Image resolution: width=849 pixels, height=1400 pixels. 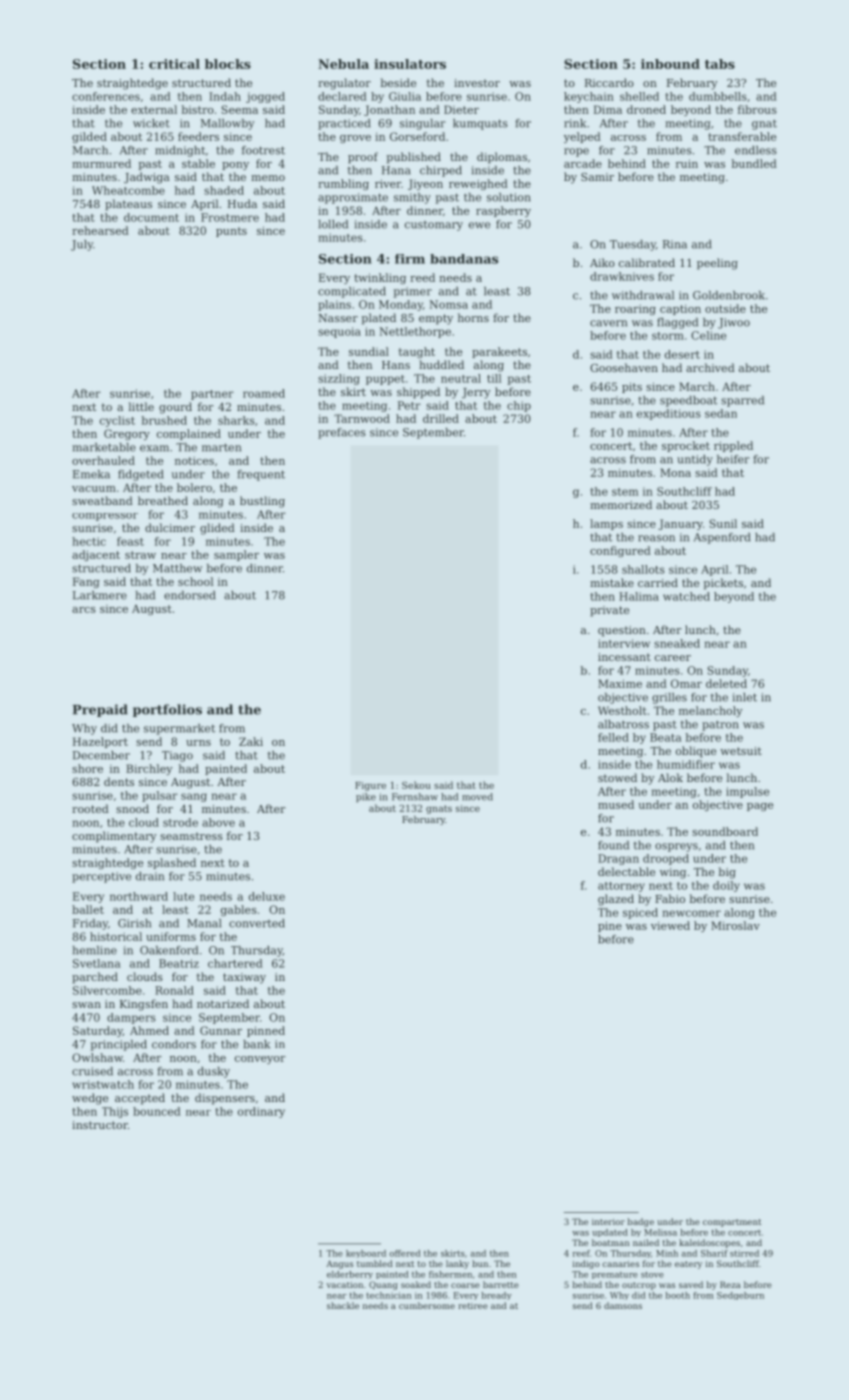 What do you see at coordinates (343, 1305) in the screenshot?
I see `shackle` at bounding box center [343, 1305].
